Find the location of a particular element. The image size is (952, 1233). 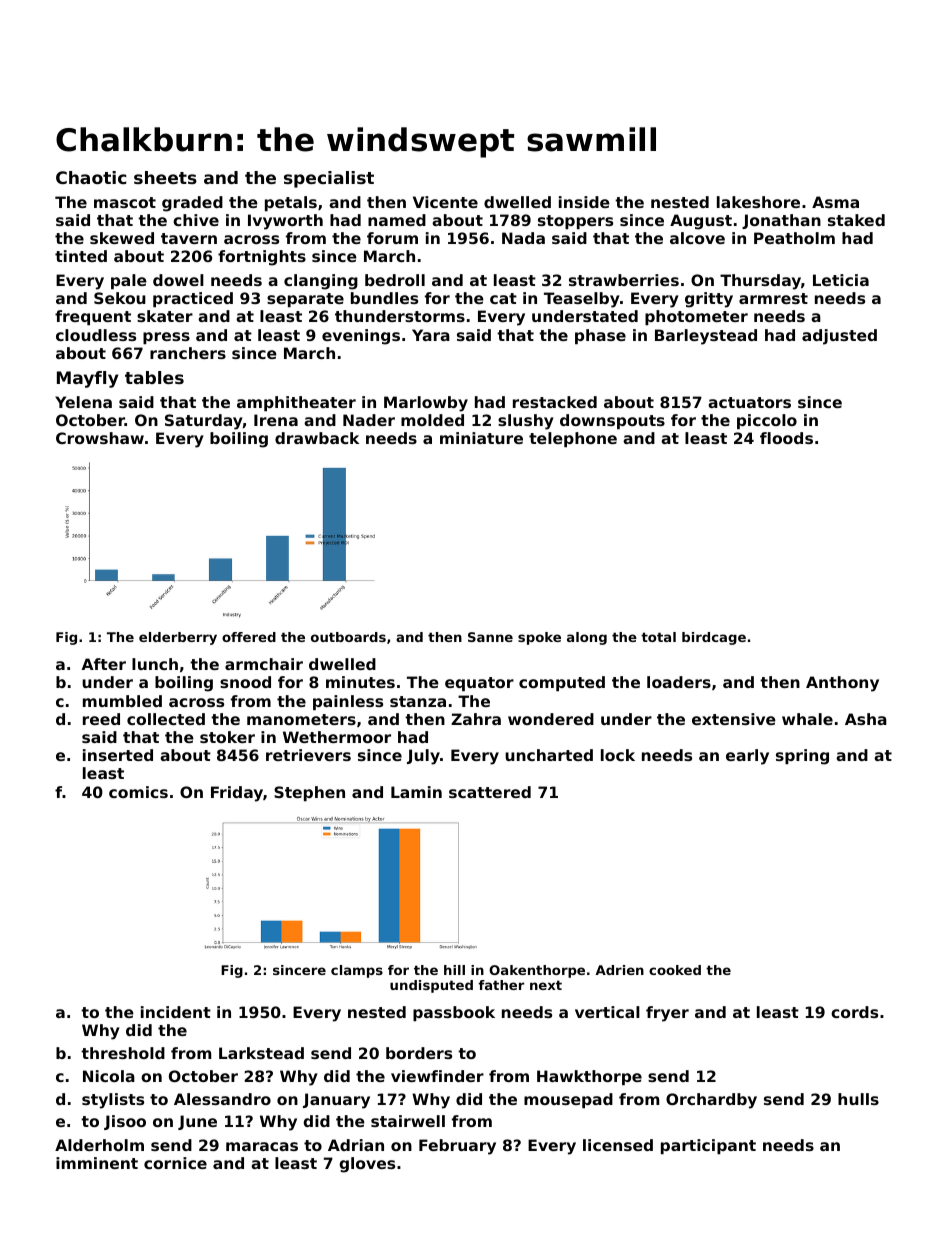

telephone is located at coordinates (573, 439).
